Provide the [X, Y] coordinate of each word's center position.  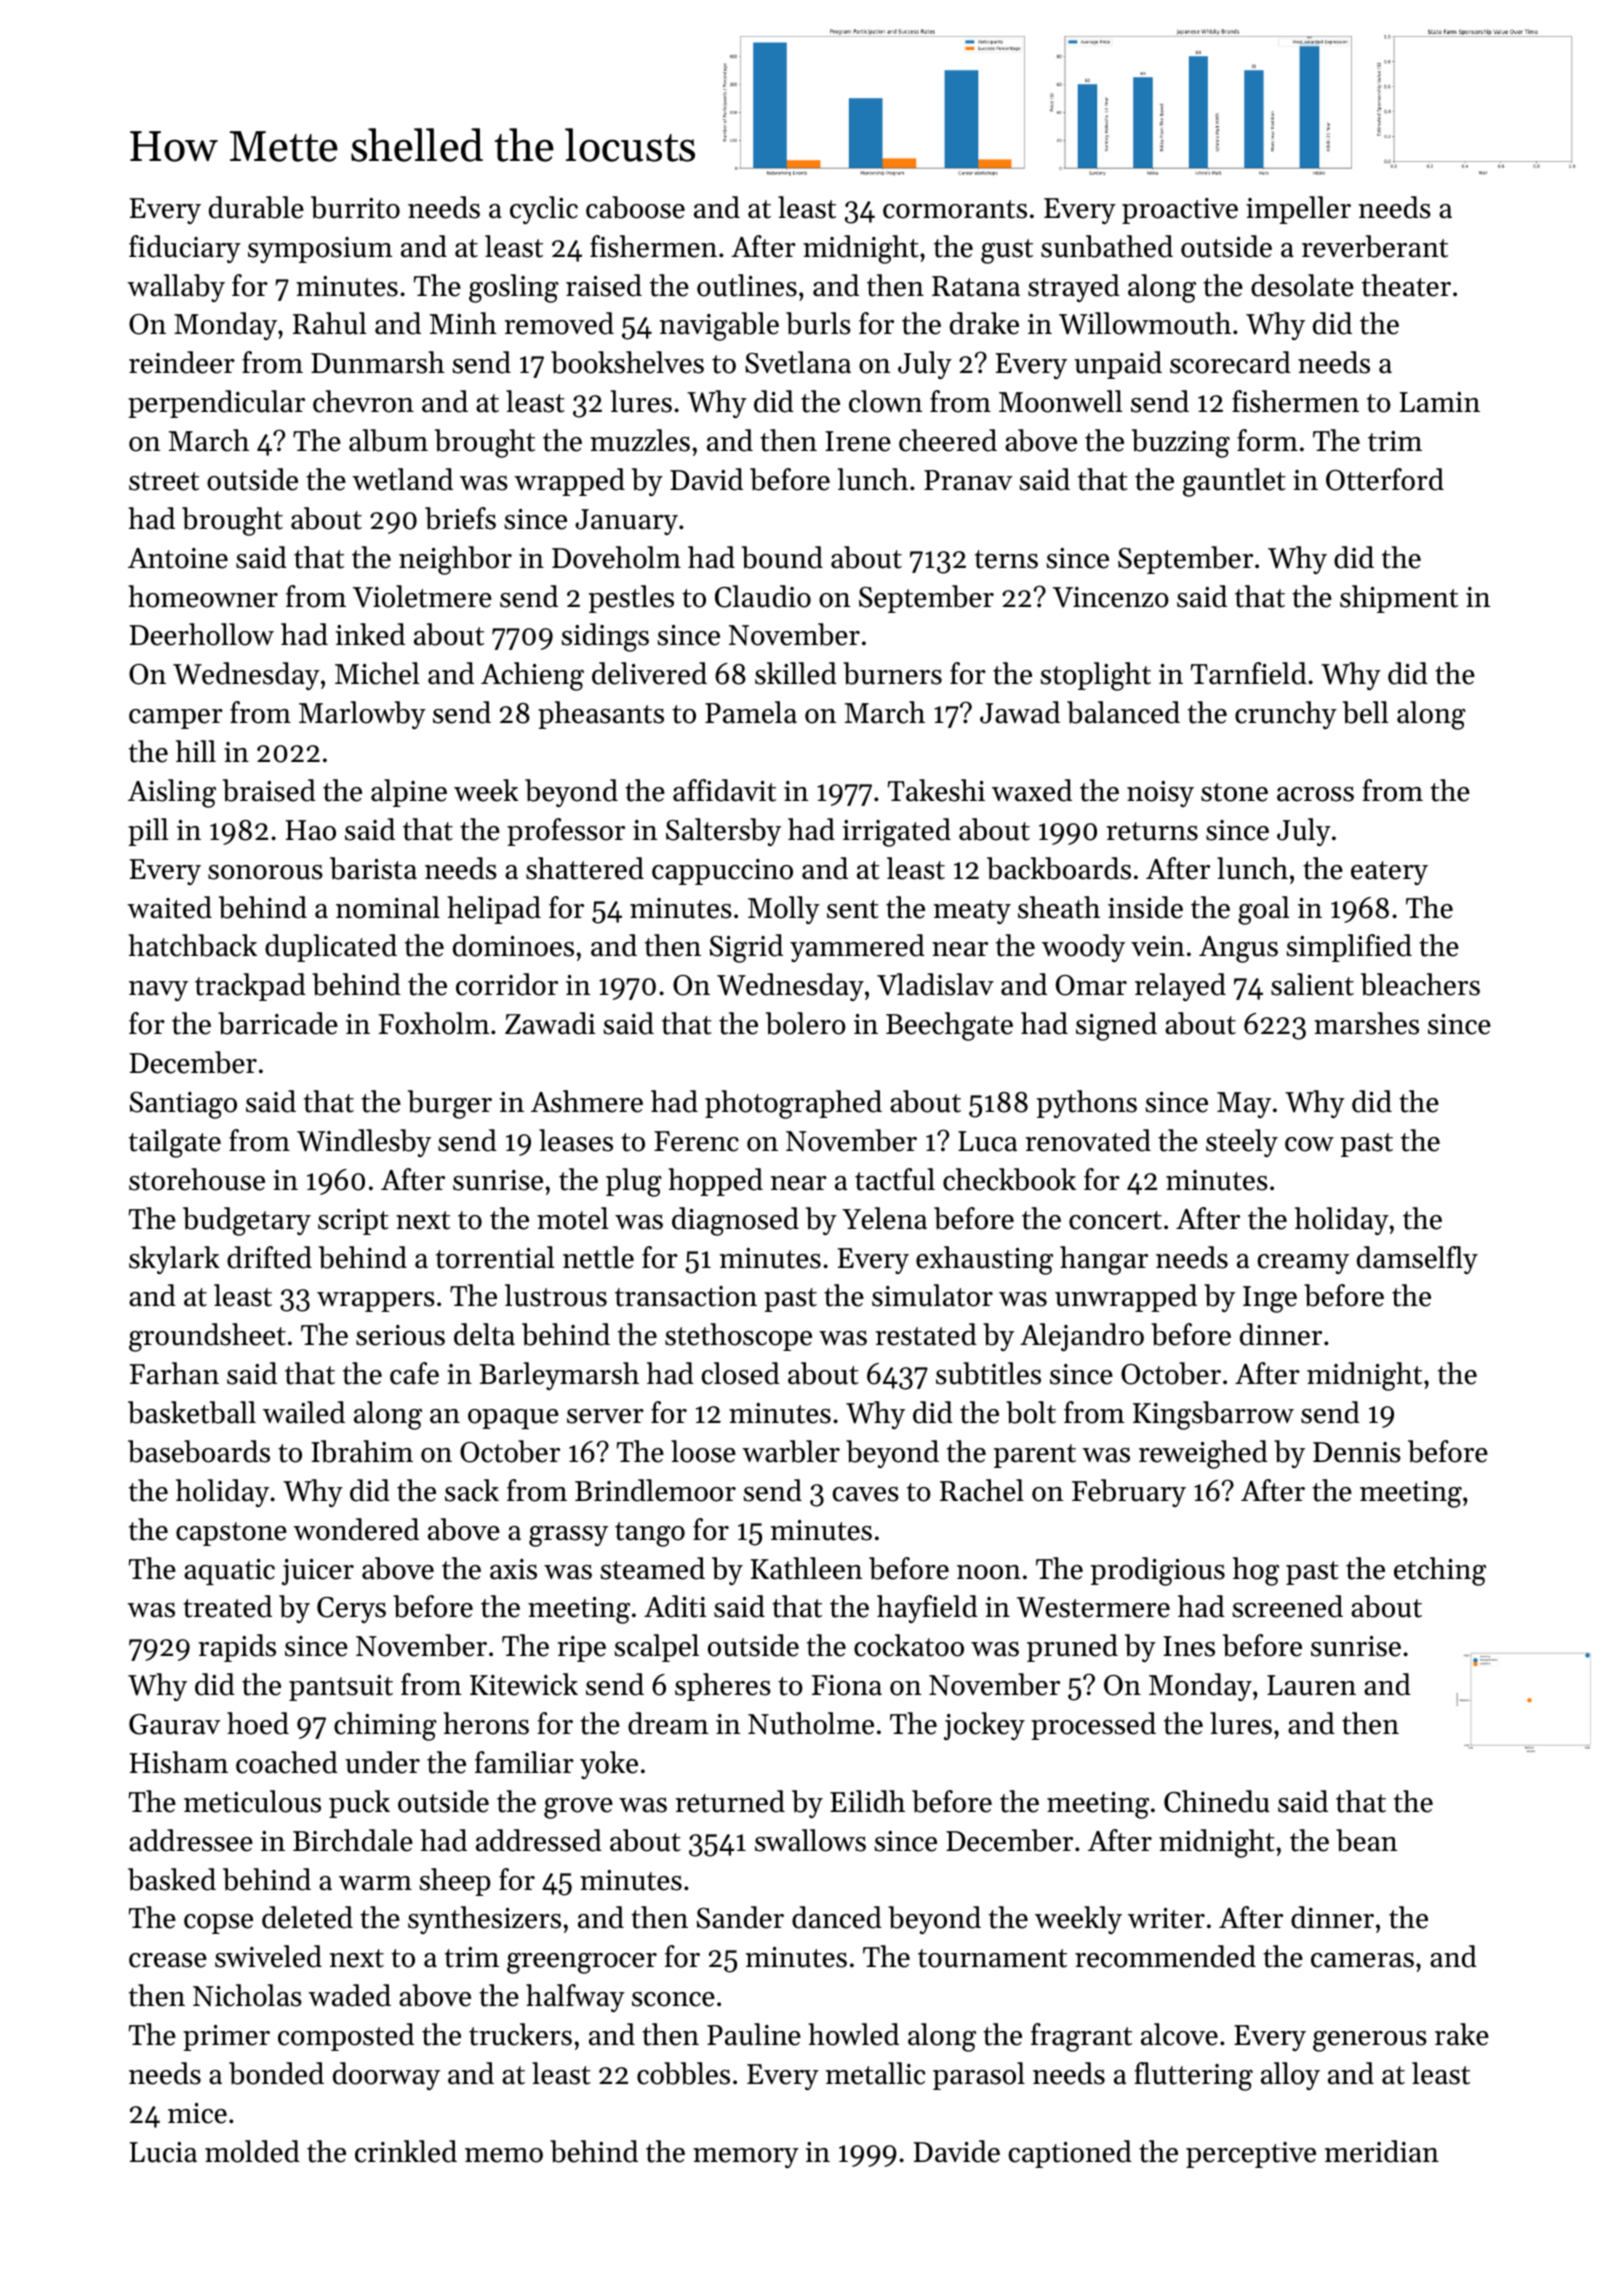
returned [730, 1801]
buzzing [1181, 443]
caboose [635, 207]
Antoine [178, 558]
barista [373, 868]
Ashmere [587, 1101]
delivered [649, 673]
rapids [237, 1648]
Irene [858, 441]
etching [1440, 1571]
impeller [1298, 210]
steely [1242, 1143]
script [353, 1222]
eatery [1389, 873]
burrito [355, 207]
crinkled [406, 2151]
